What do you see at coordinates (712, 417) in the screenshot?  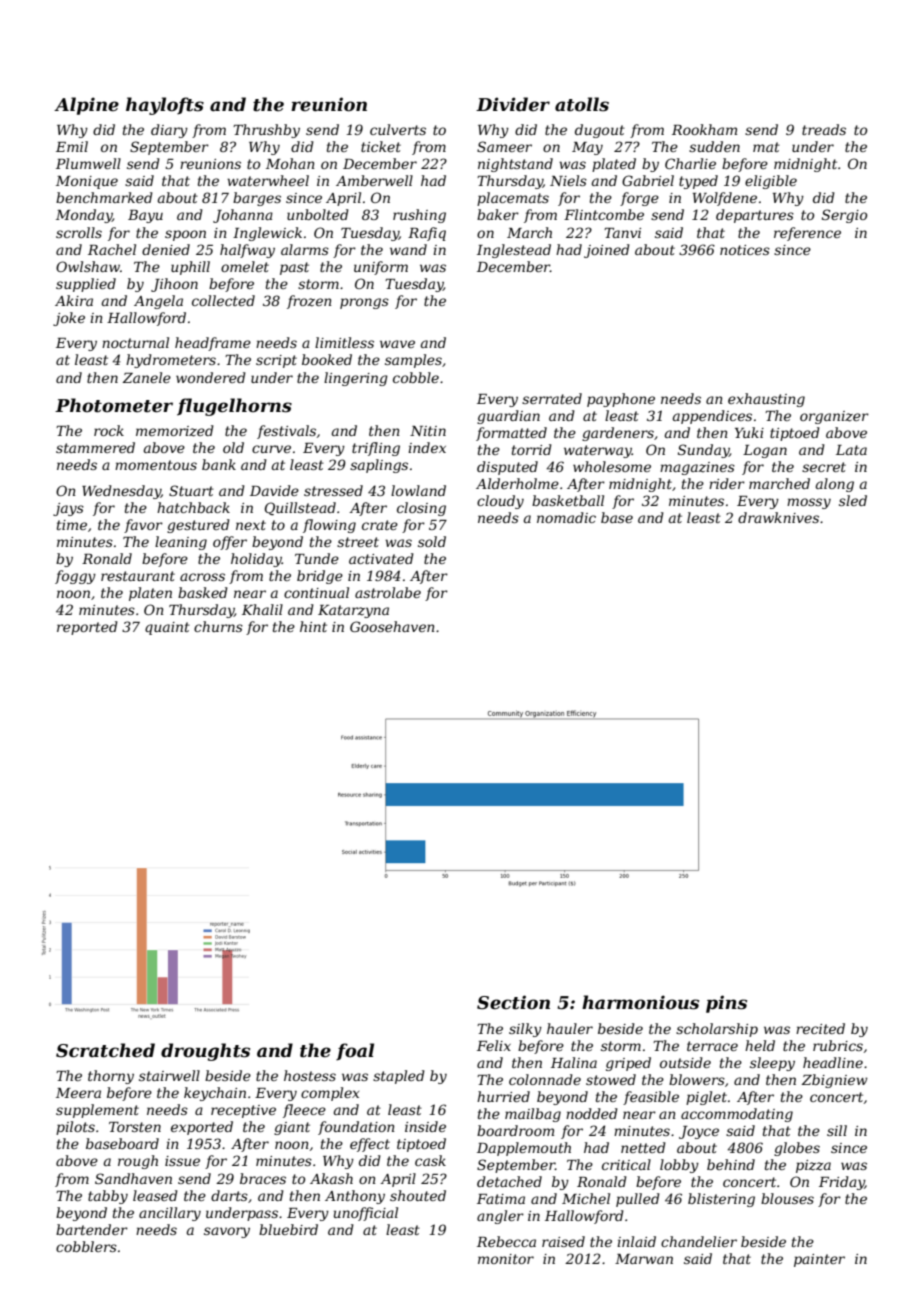 I see `appendices` at bounding box center [712, 417].
